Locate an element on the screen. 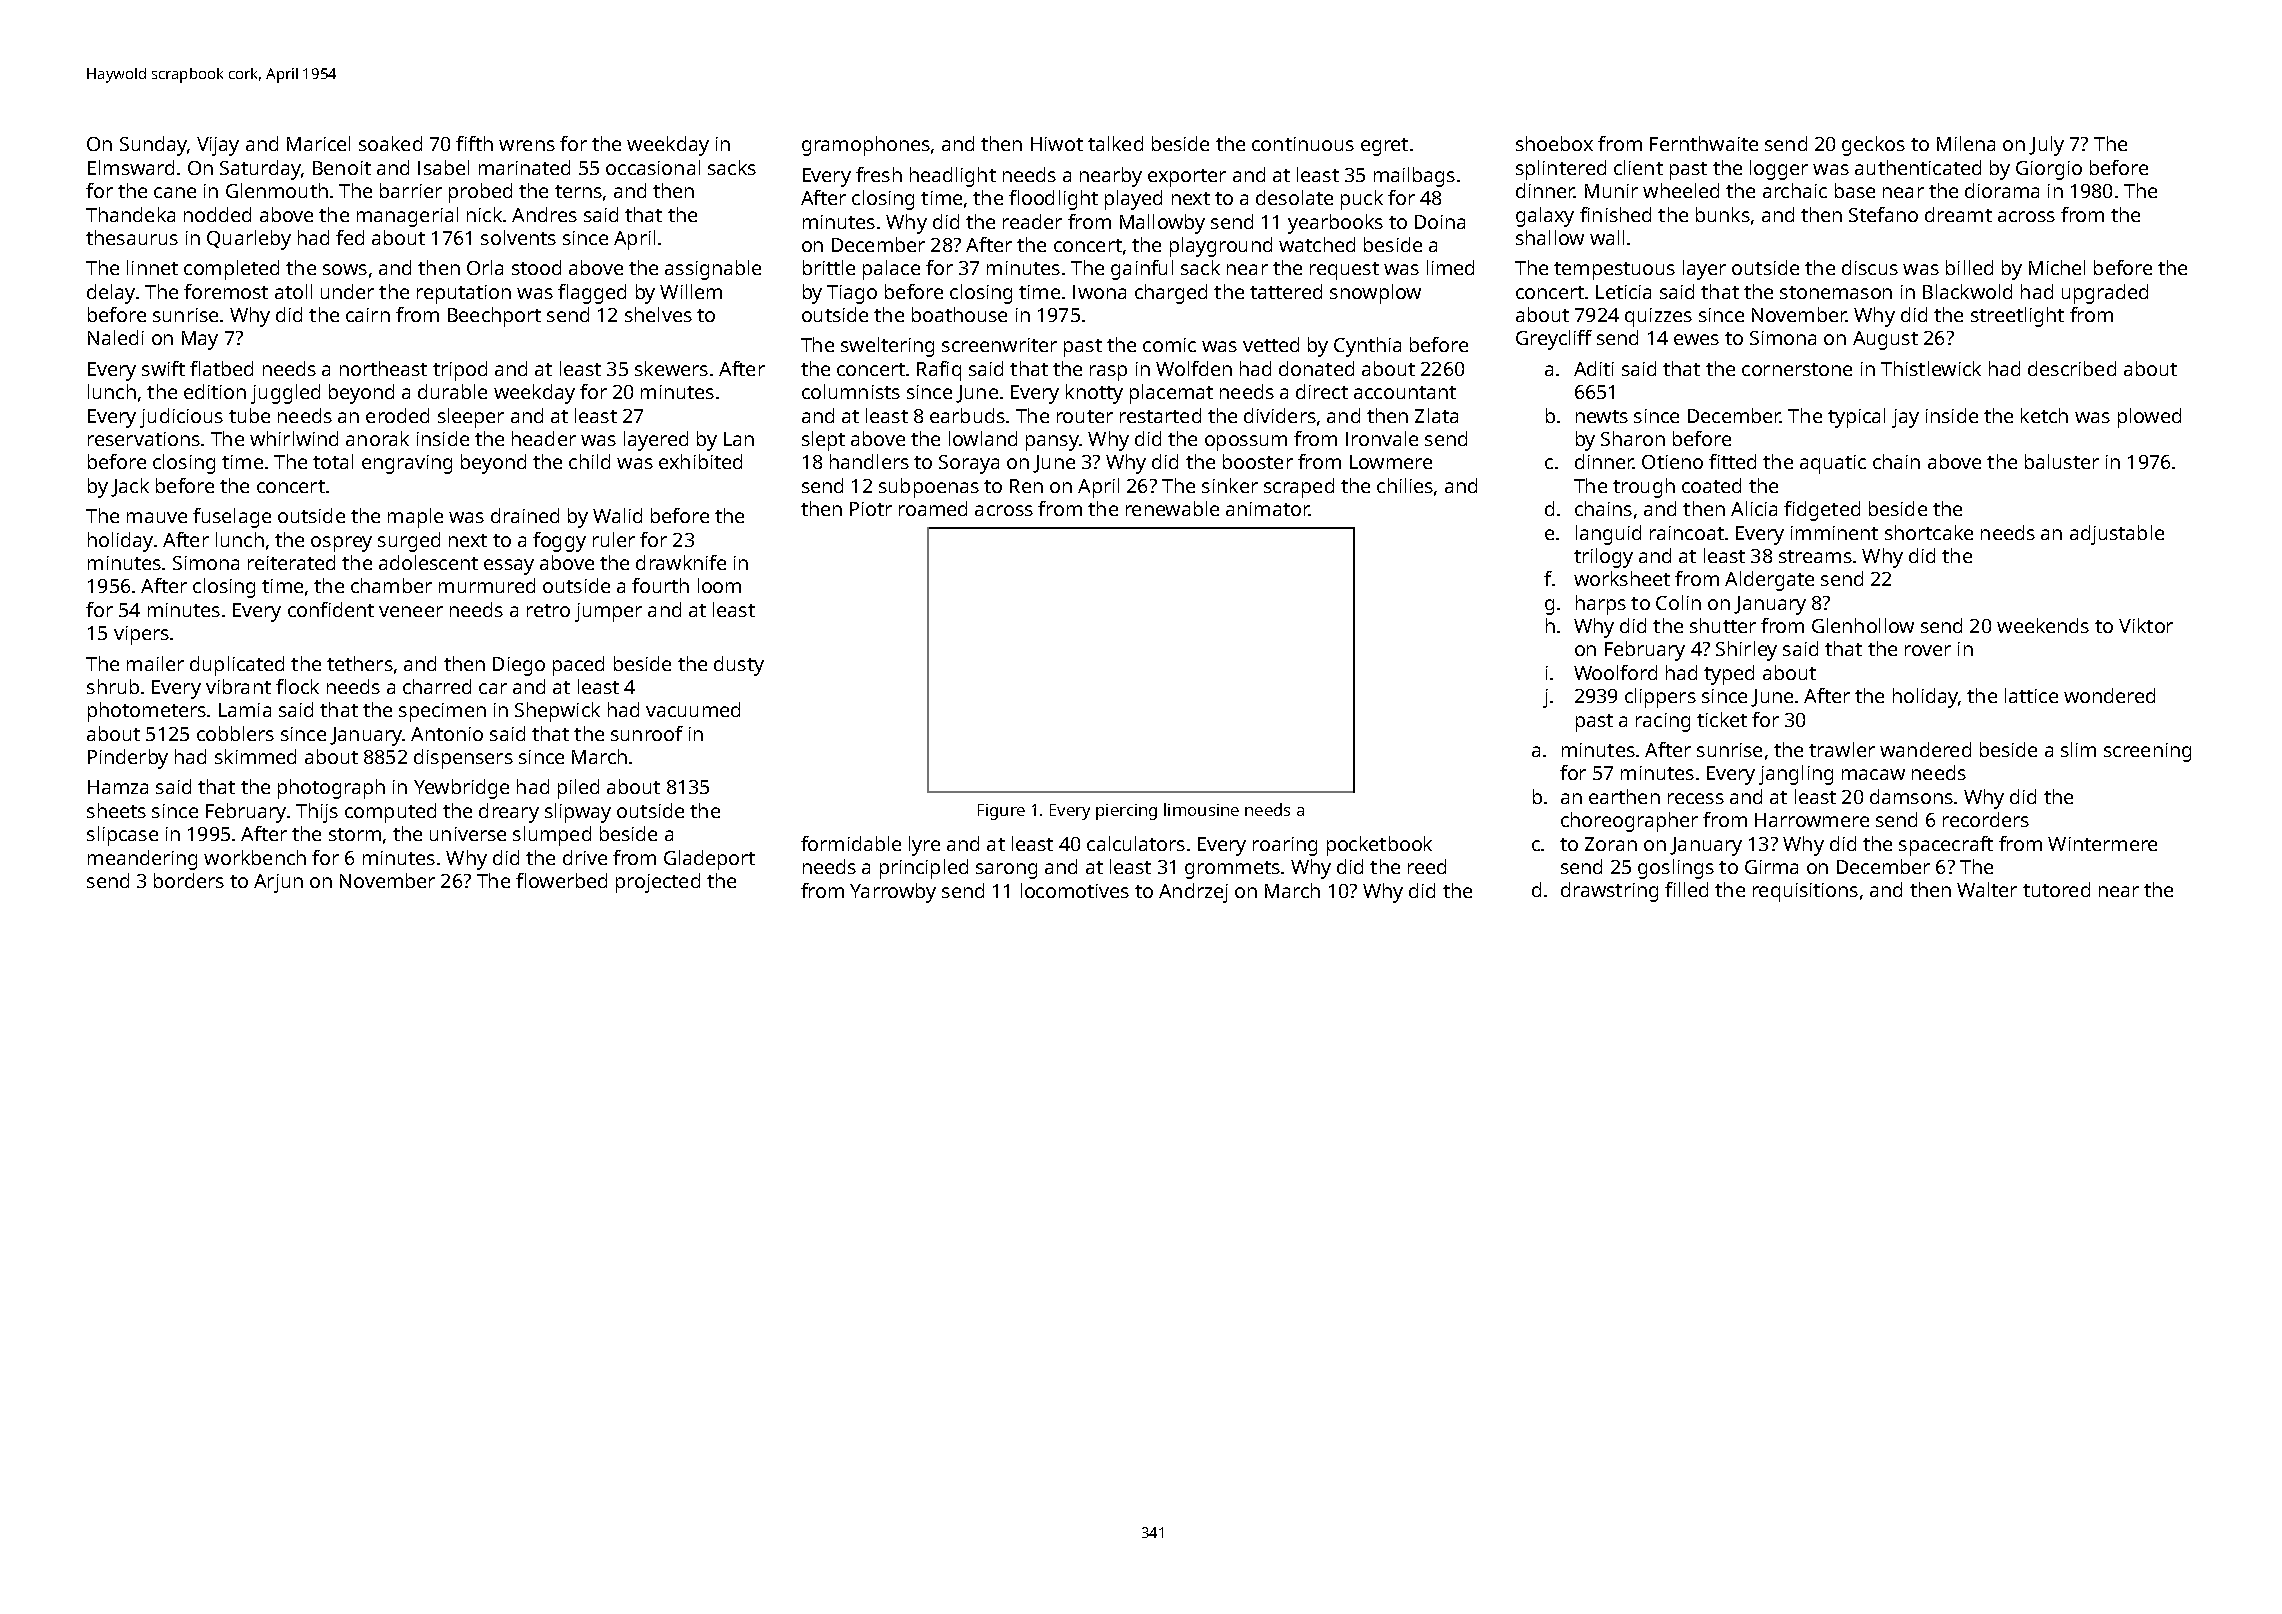  animator is located at coordinates (1267, 509).
